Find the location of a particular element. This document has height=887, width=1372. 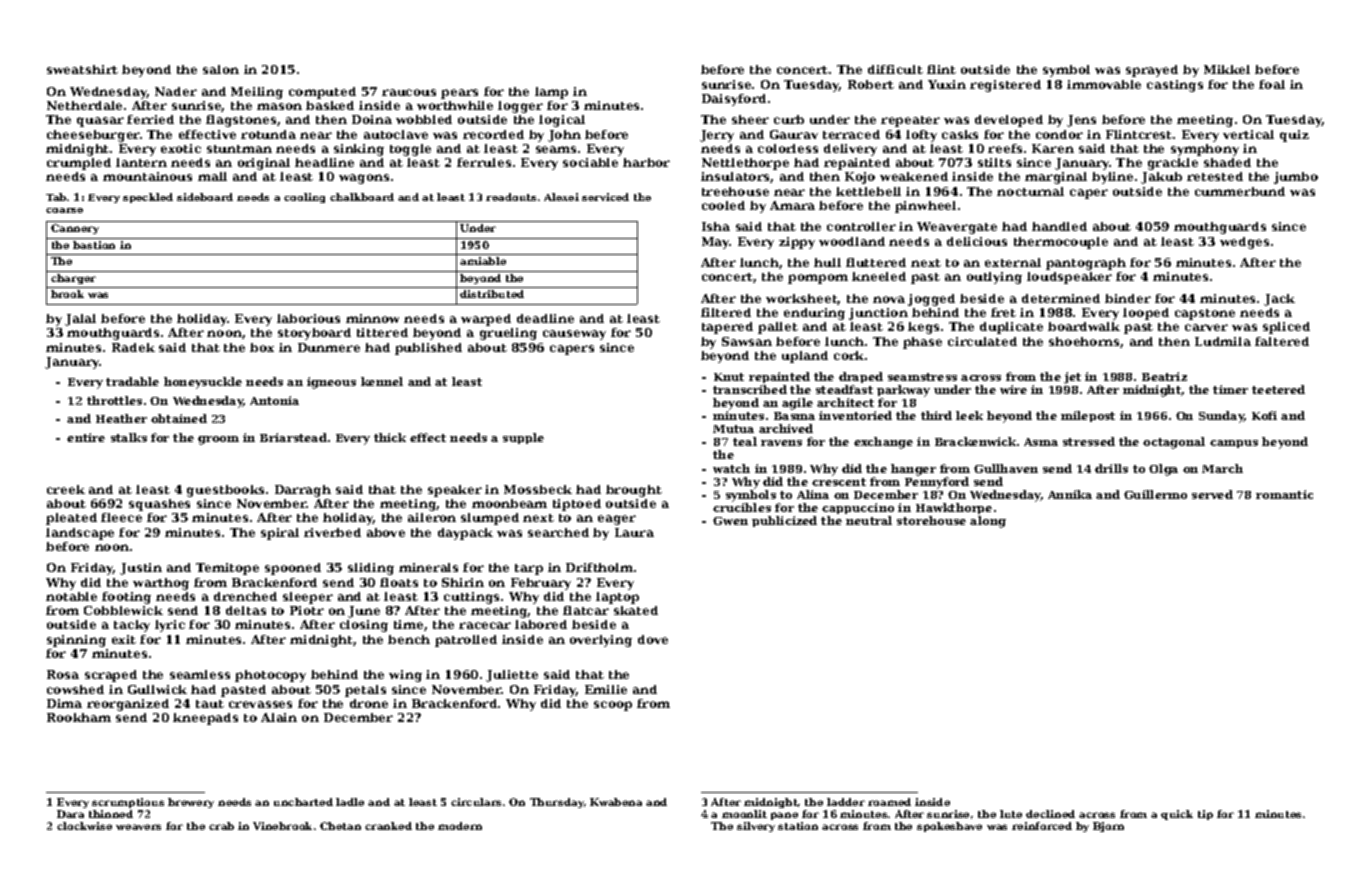

scoop is located at coordinates (613, 706).
